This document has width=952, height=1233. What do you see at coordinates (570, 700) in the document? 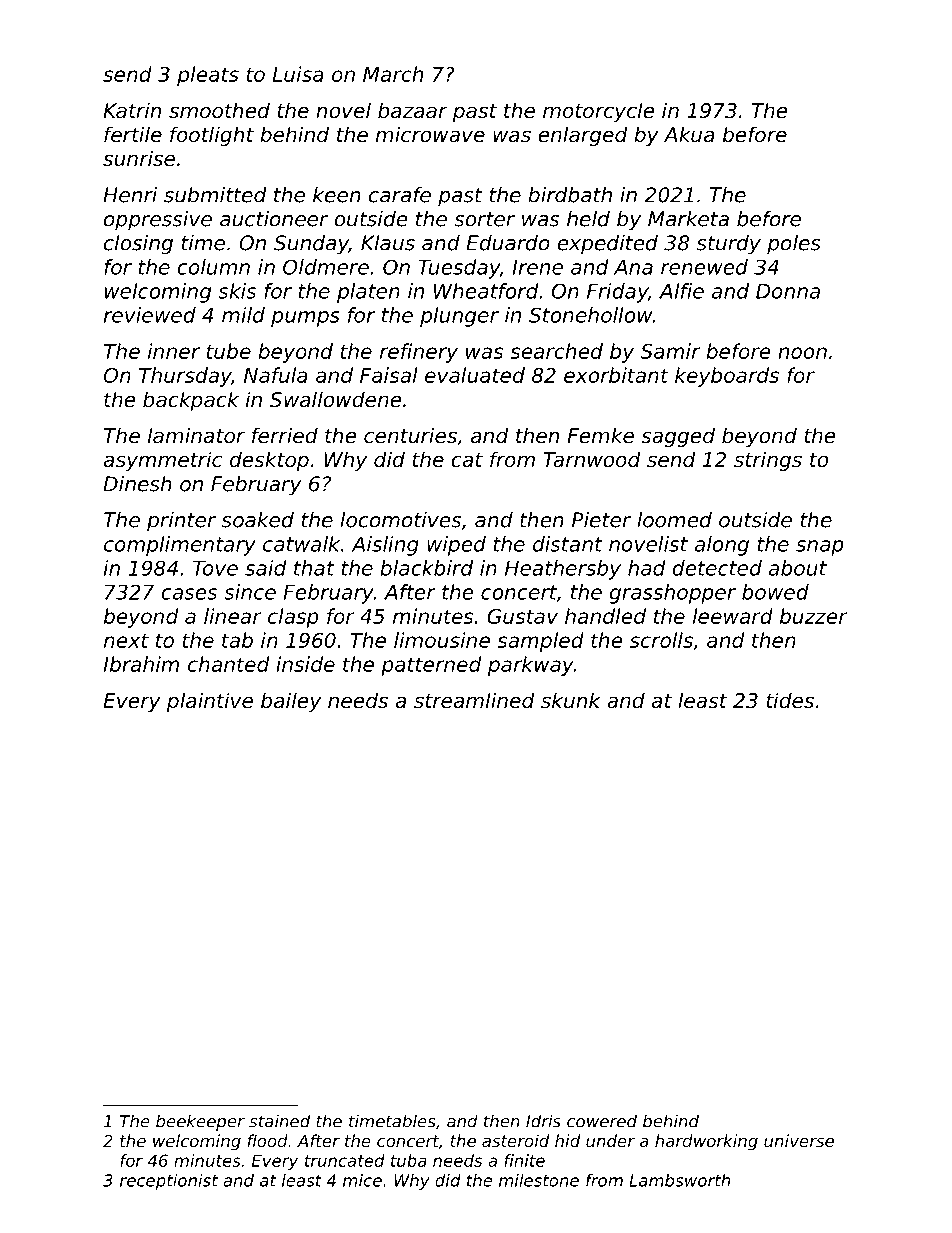
I see `skunk` at bounding box center [570, 700].
